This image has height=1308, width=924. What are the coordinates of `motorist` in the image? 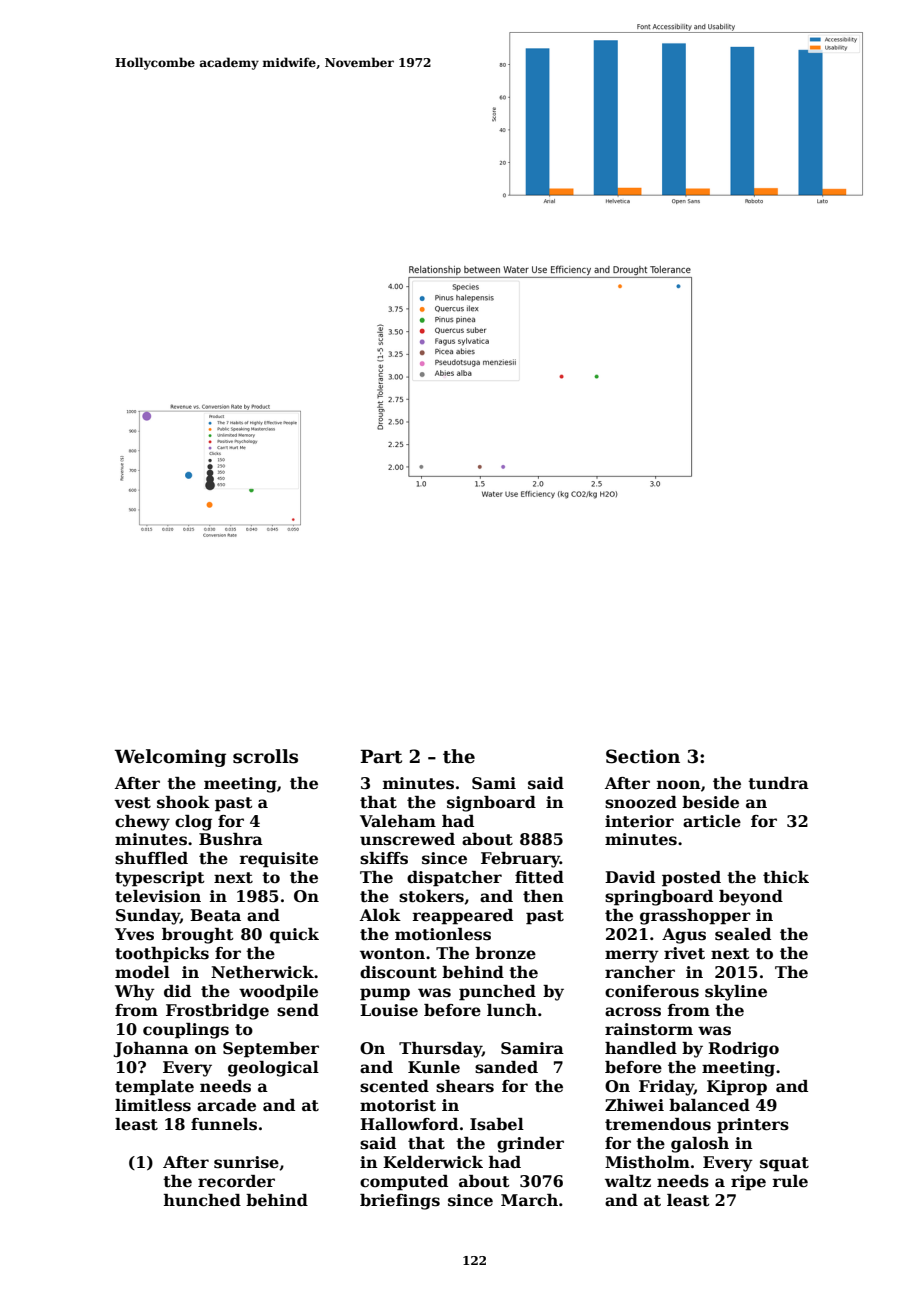 It's located at (398, 1105).
